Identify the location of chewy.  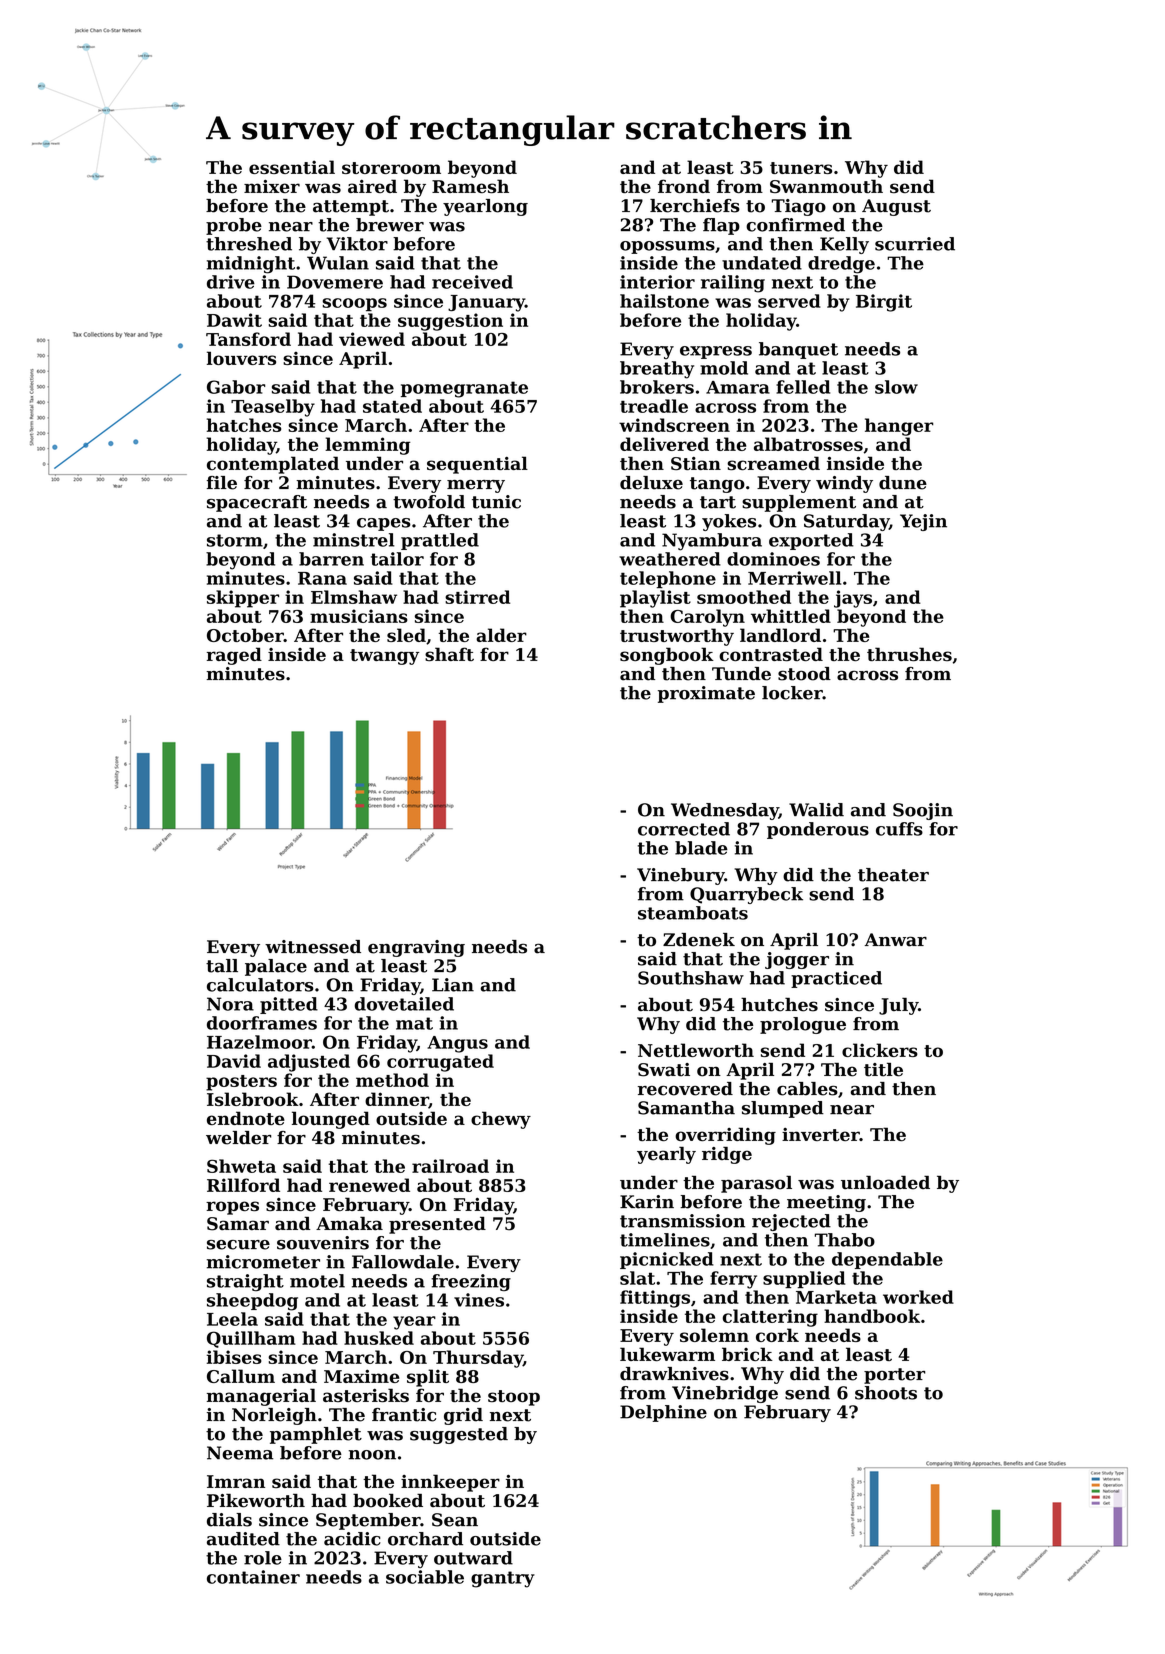
(501, 1120).
